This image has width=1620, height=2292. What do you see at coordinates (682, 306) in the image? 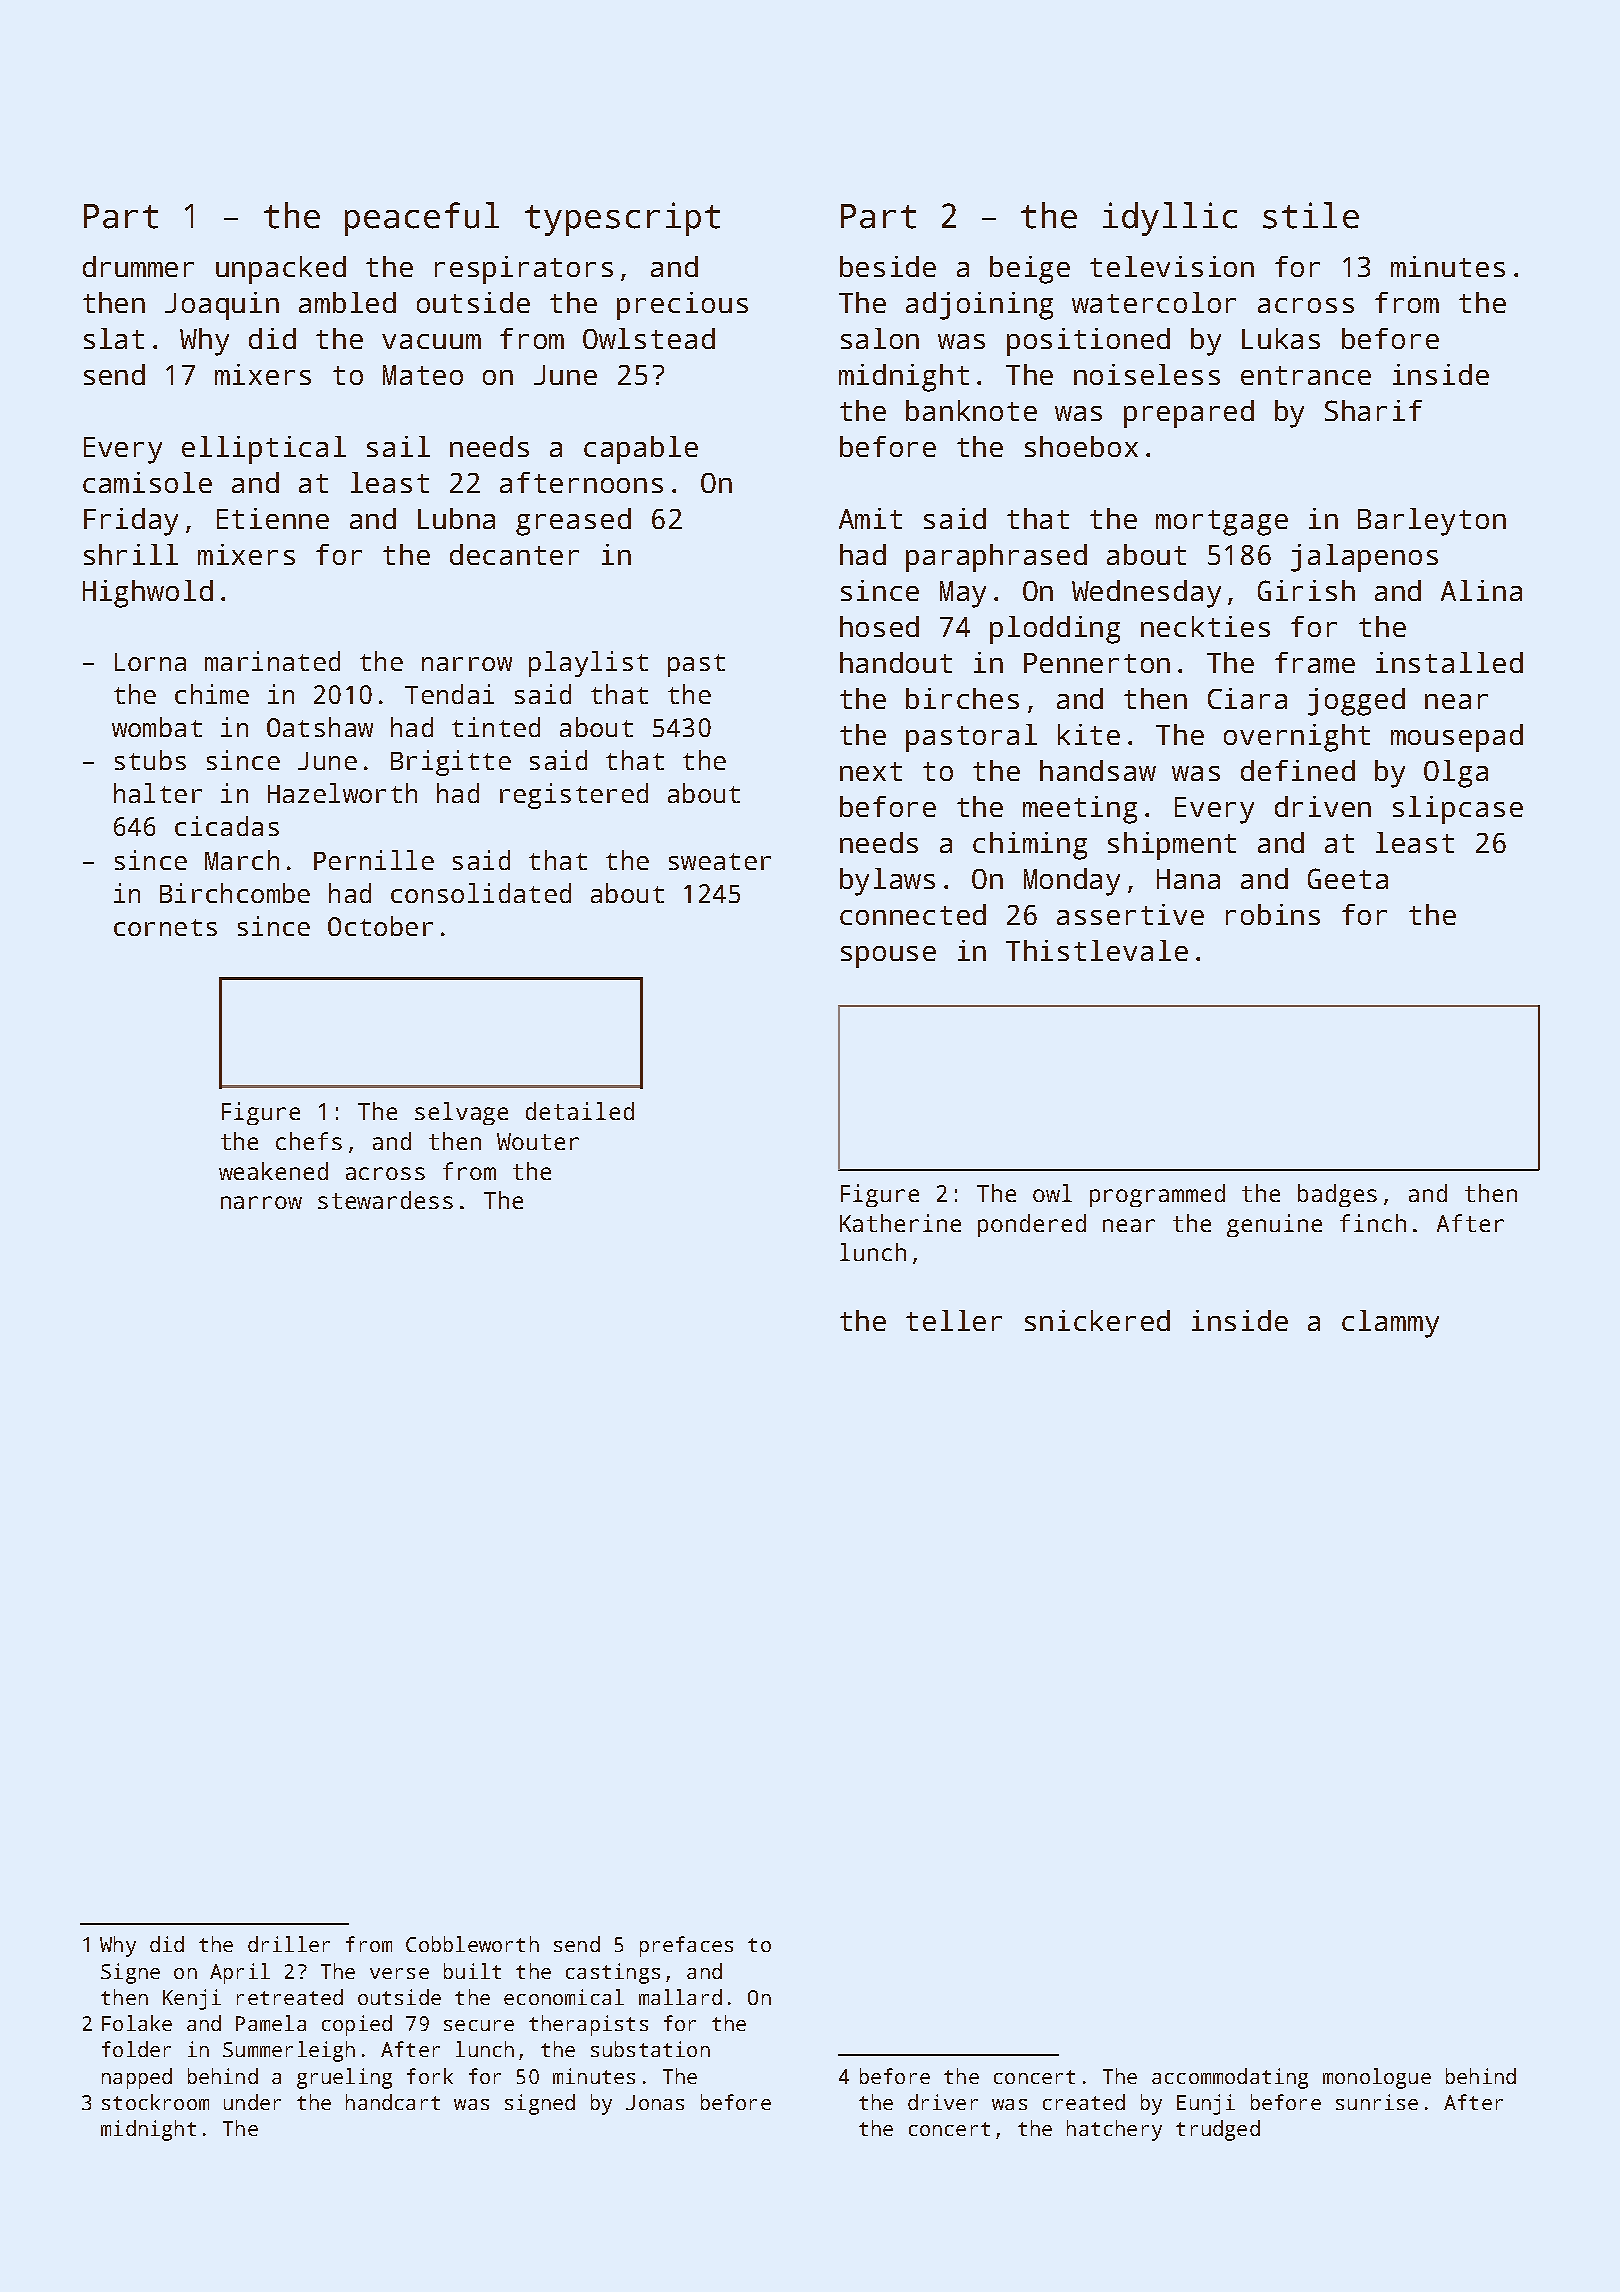
I see `precious` at bounding box center [682, 306].
